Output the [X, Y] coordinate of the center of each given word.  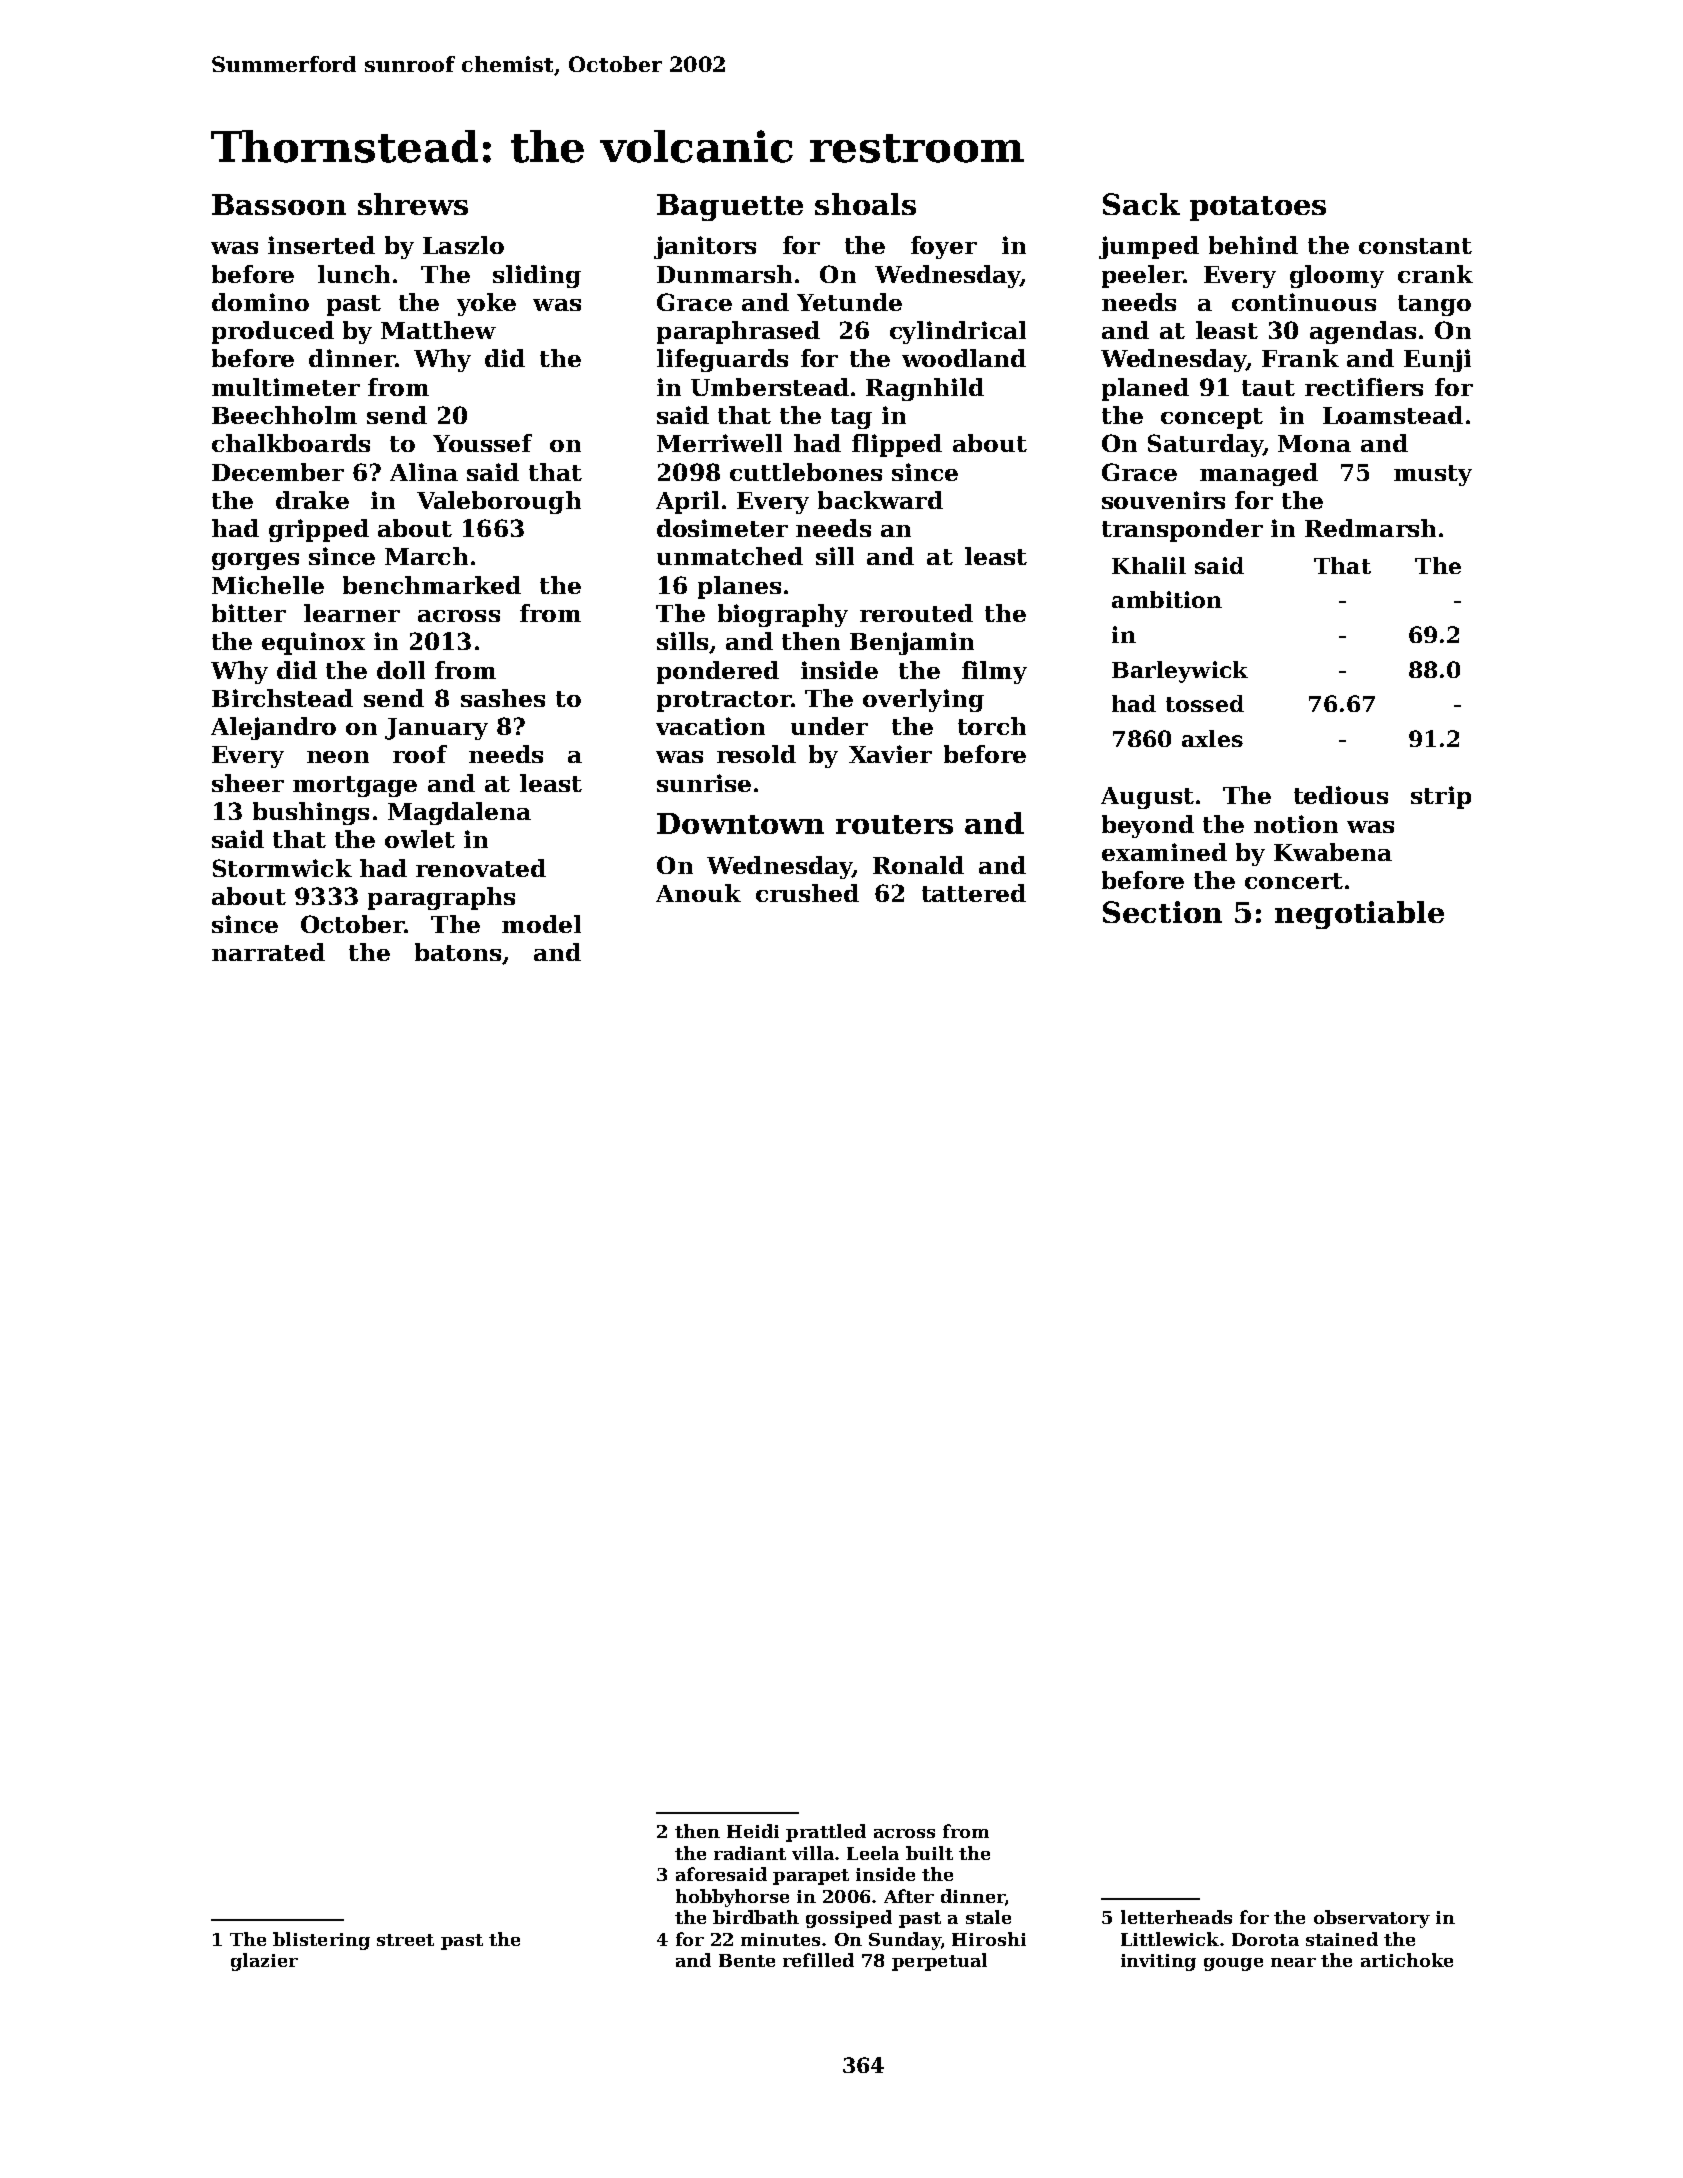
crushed [807, 893]
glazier [264, 1962]
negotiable [1359, 915]
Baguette [730, 207]
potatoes [1258, 208]
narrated [268, 952]
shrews [413, 204]
